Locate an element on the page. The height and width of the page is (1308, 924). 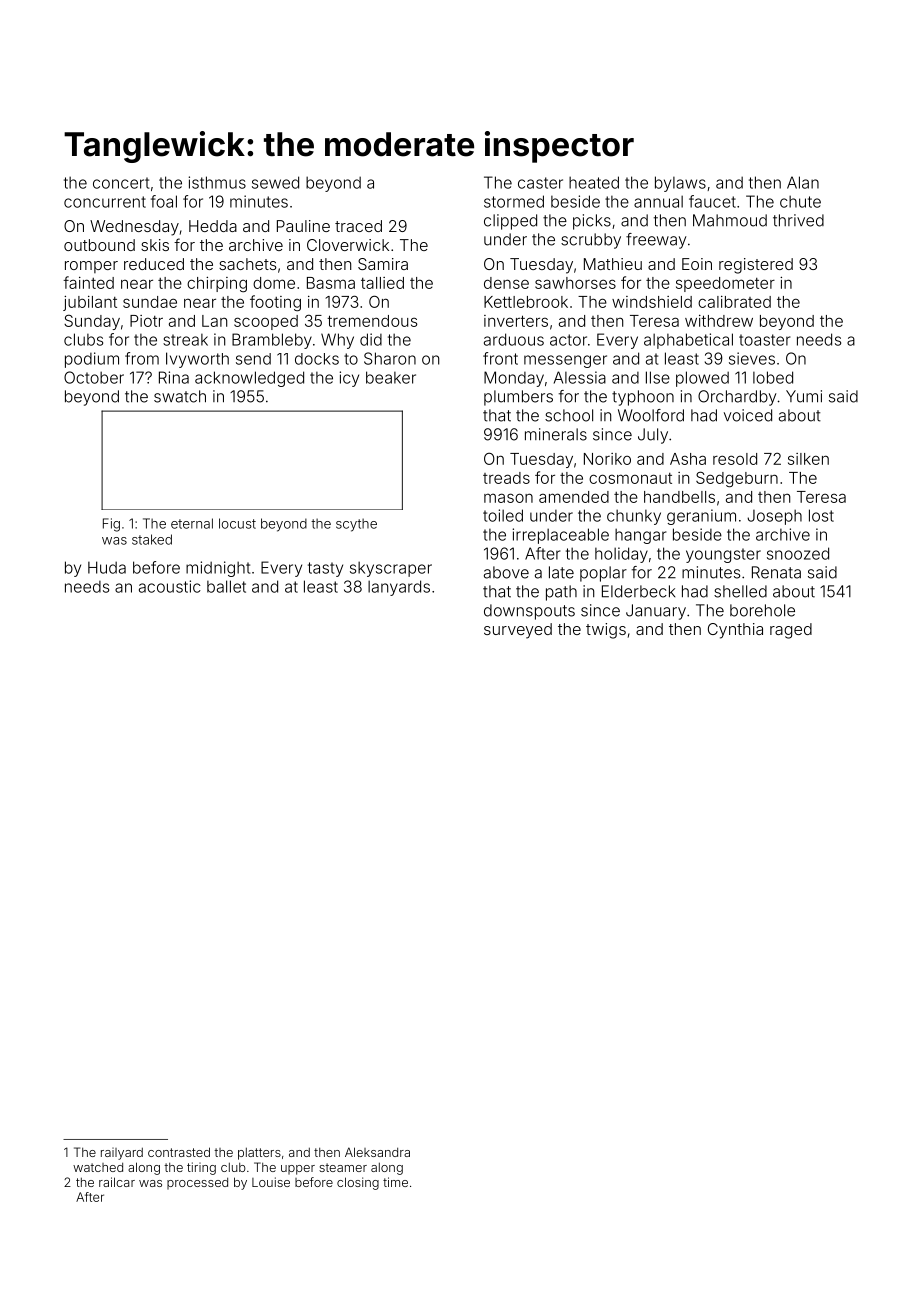
Aleksandra is located at coordinates (377, 1152).
